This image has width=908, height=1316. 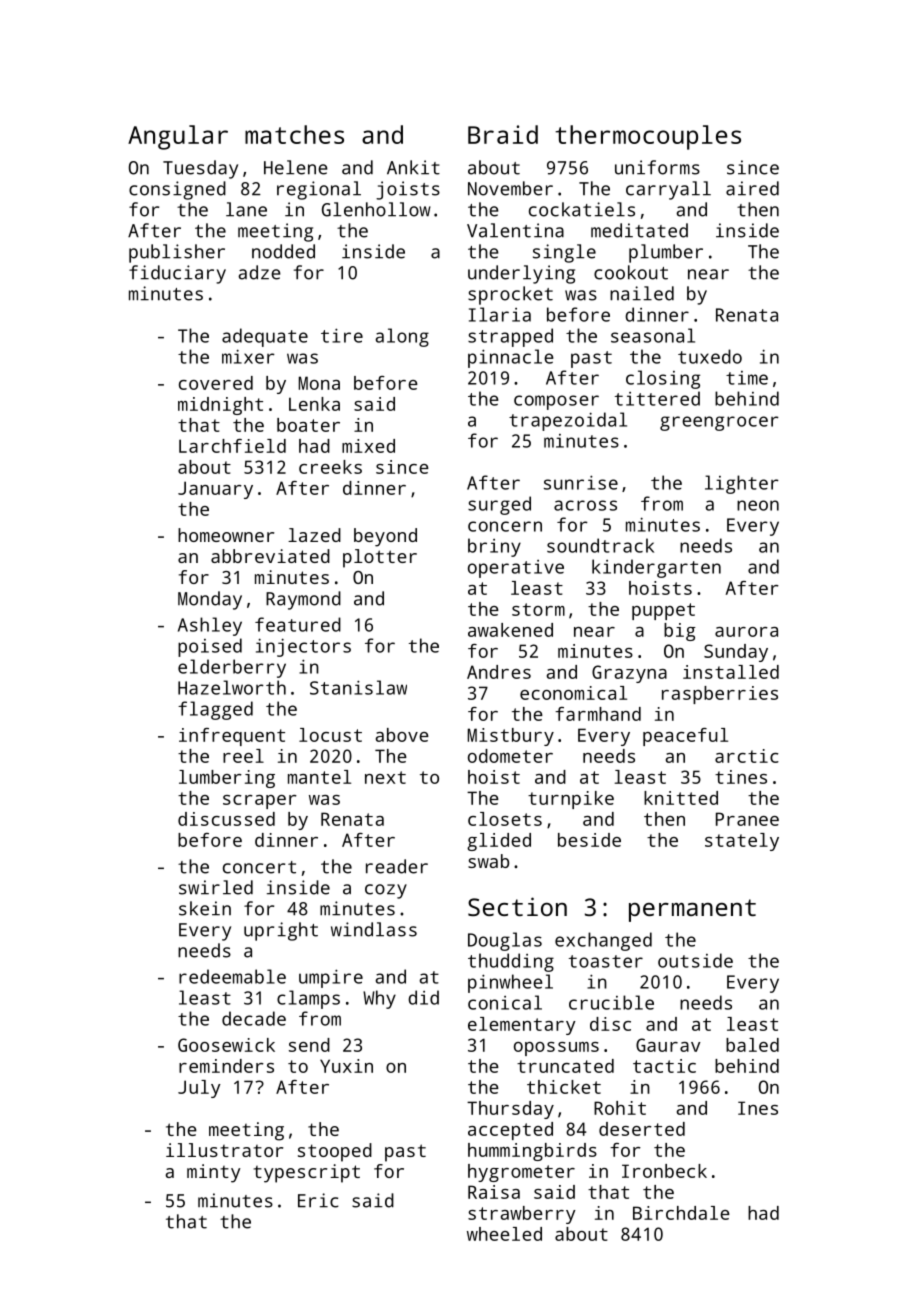 I want to click on minty, so click(x=214, y=1173).
